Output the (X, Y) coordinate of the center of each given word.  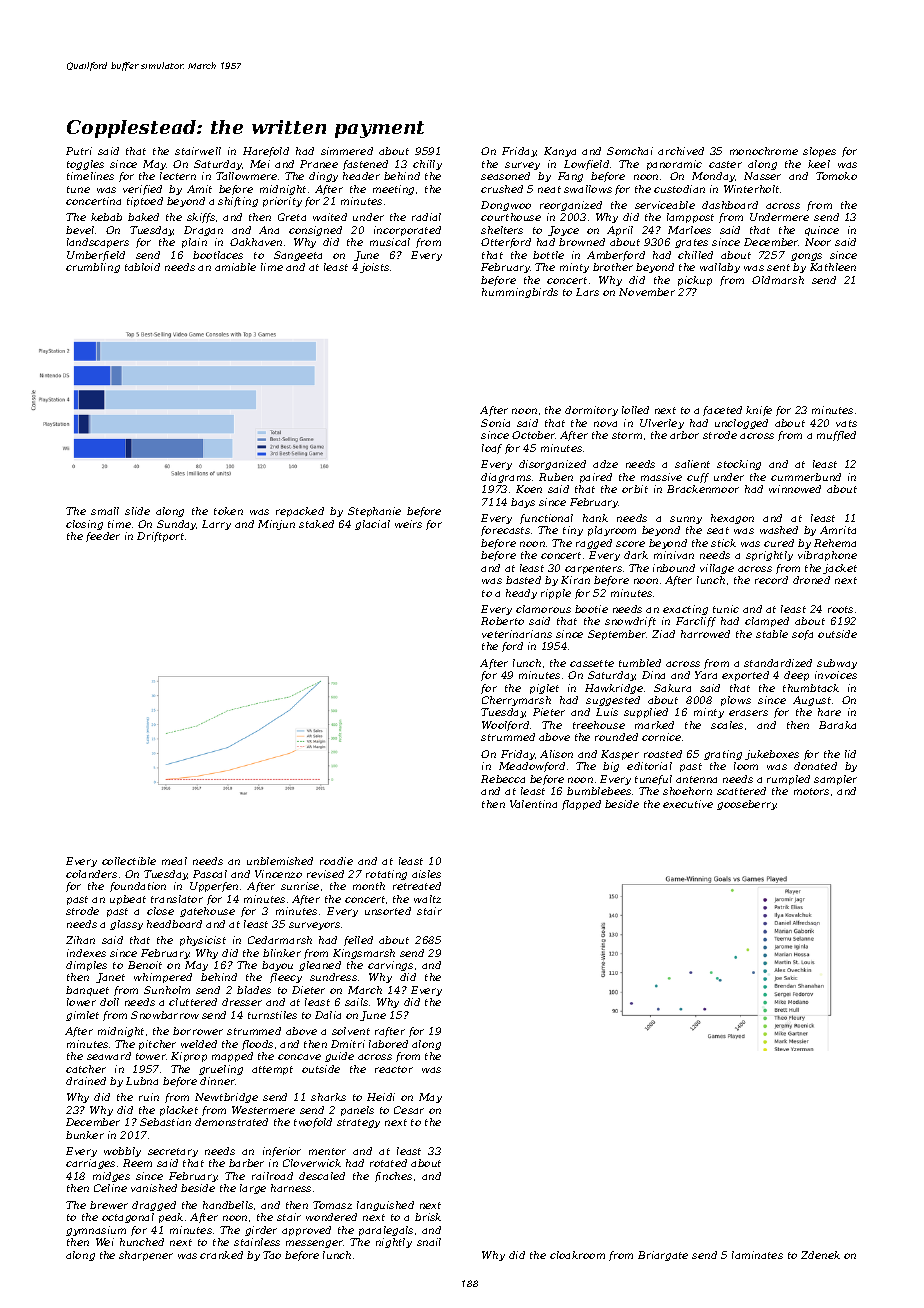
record (771, 580)
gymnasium (96, 1231)
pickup (695, 281)
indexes (86, 953)
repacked (300, 512)
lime (272, 267)
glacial (372, 525)
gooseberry (747, 805)
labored (388, 1044)
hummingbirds (520, 293)
